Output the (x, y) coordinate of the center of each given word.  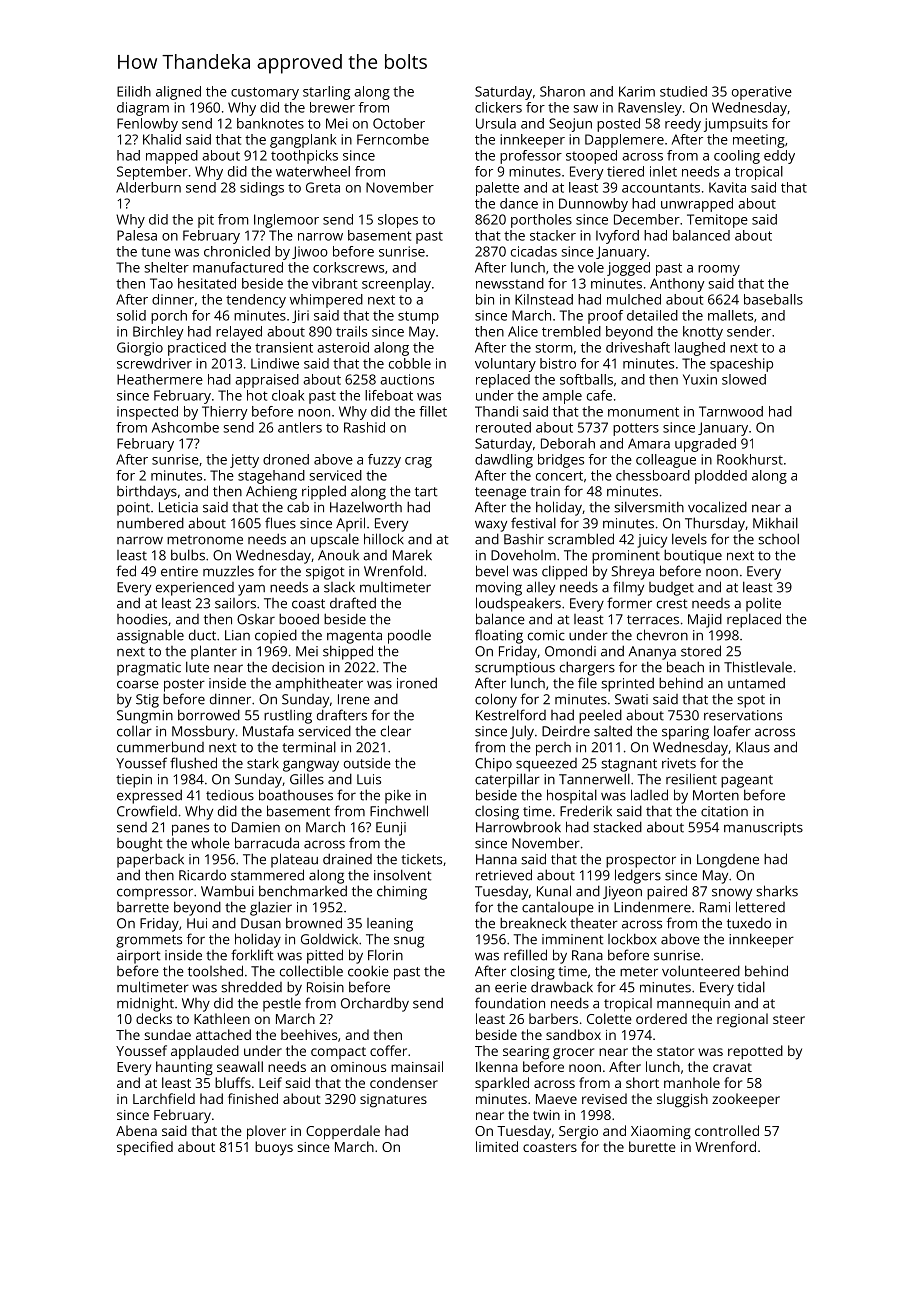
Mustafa (268, 731)
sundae (168, 1034)
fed (126, 571)
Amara (649, 443)
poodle (409, 636)
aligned (178, 93)
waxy (491, 526)
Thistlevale (758, 667)
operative (762, 93)
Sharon (562, 91)
